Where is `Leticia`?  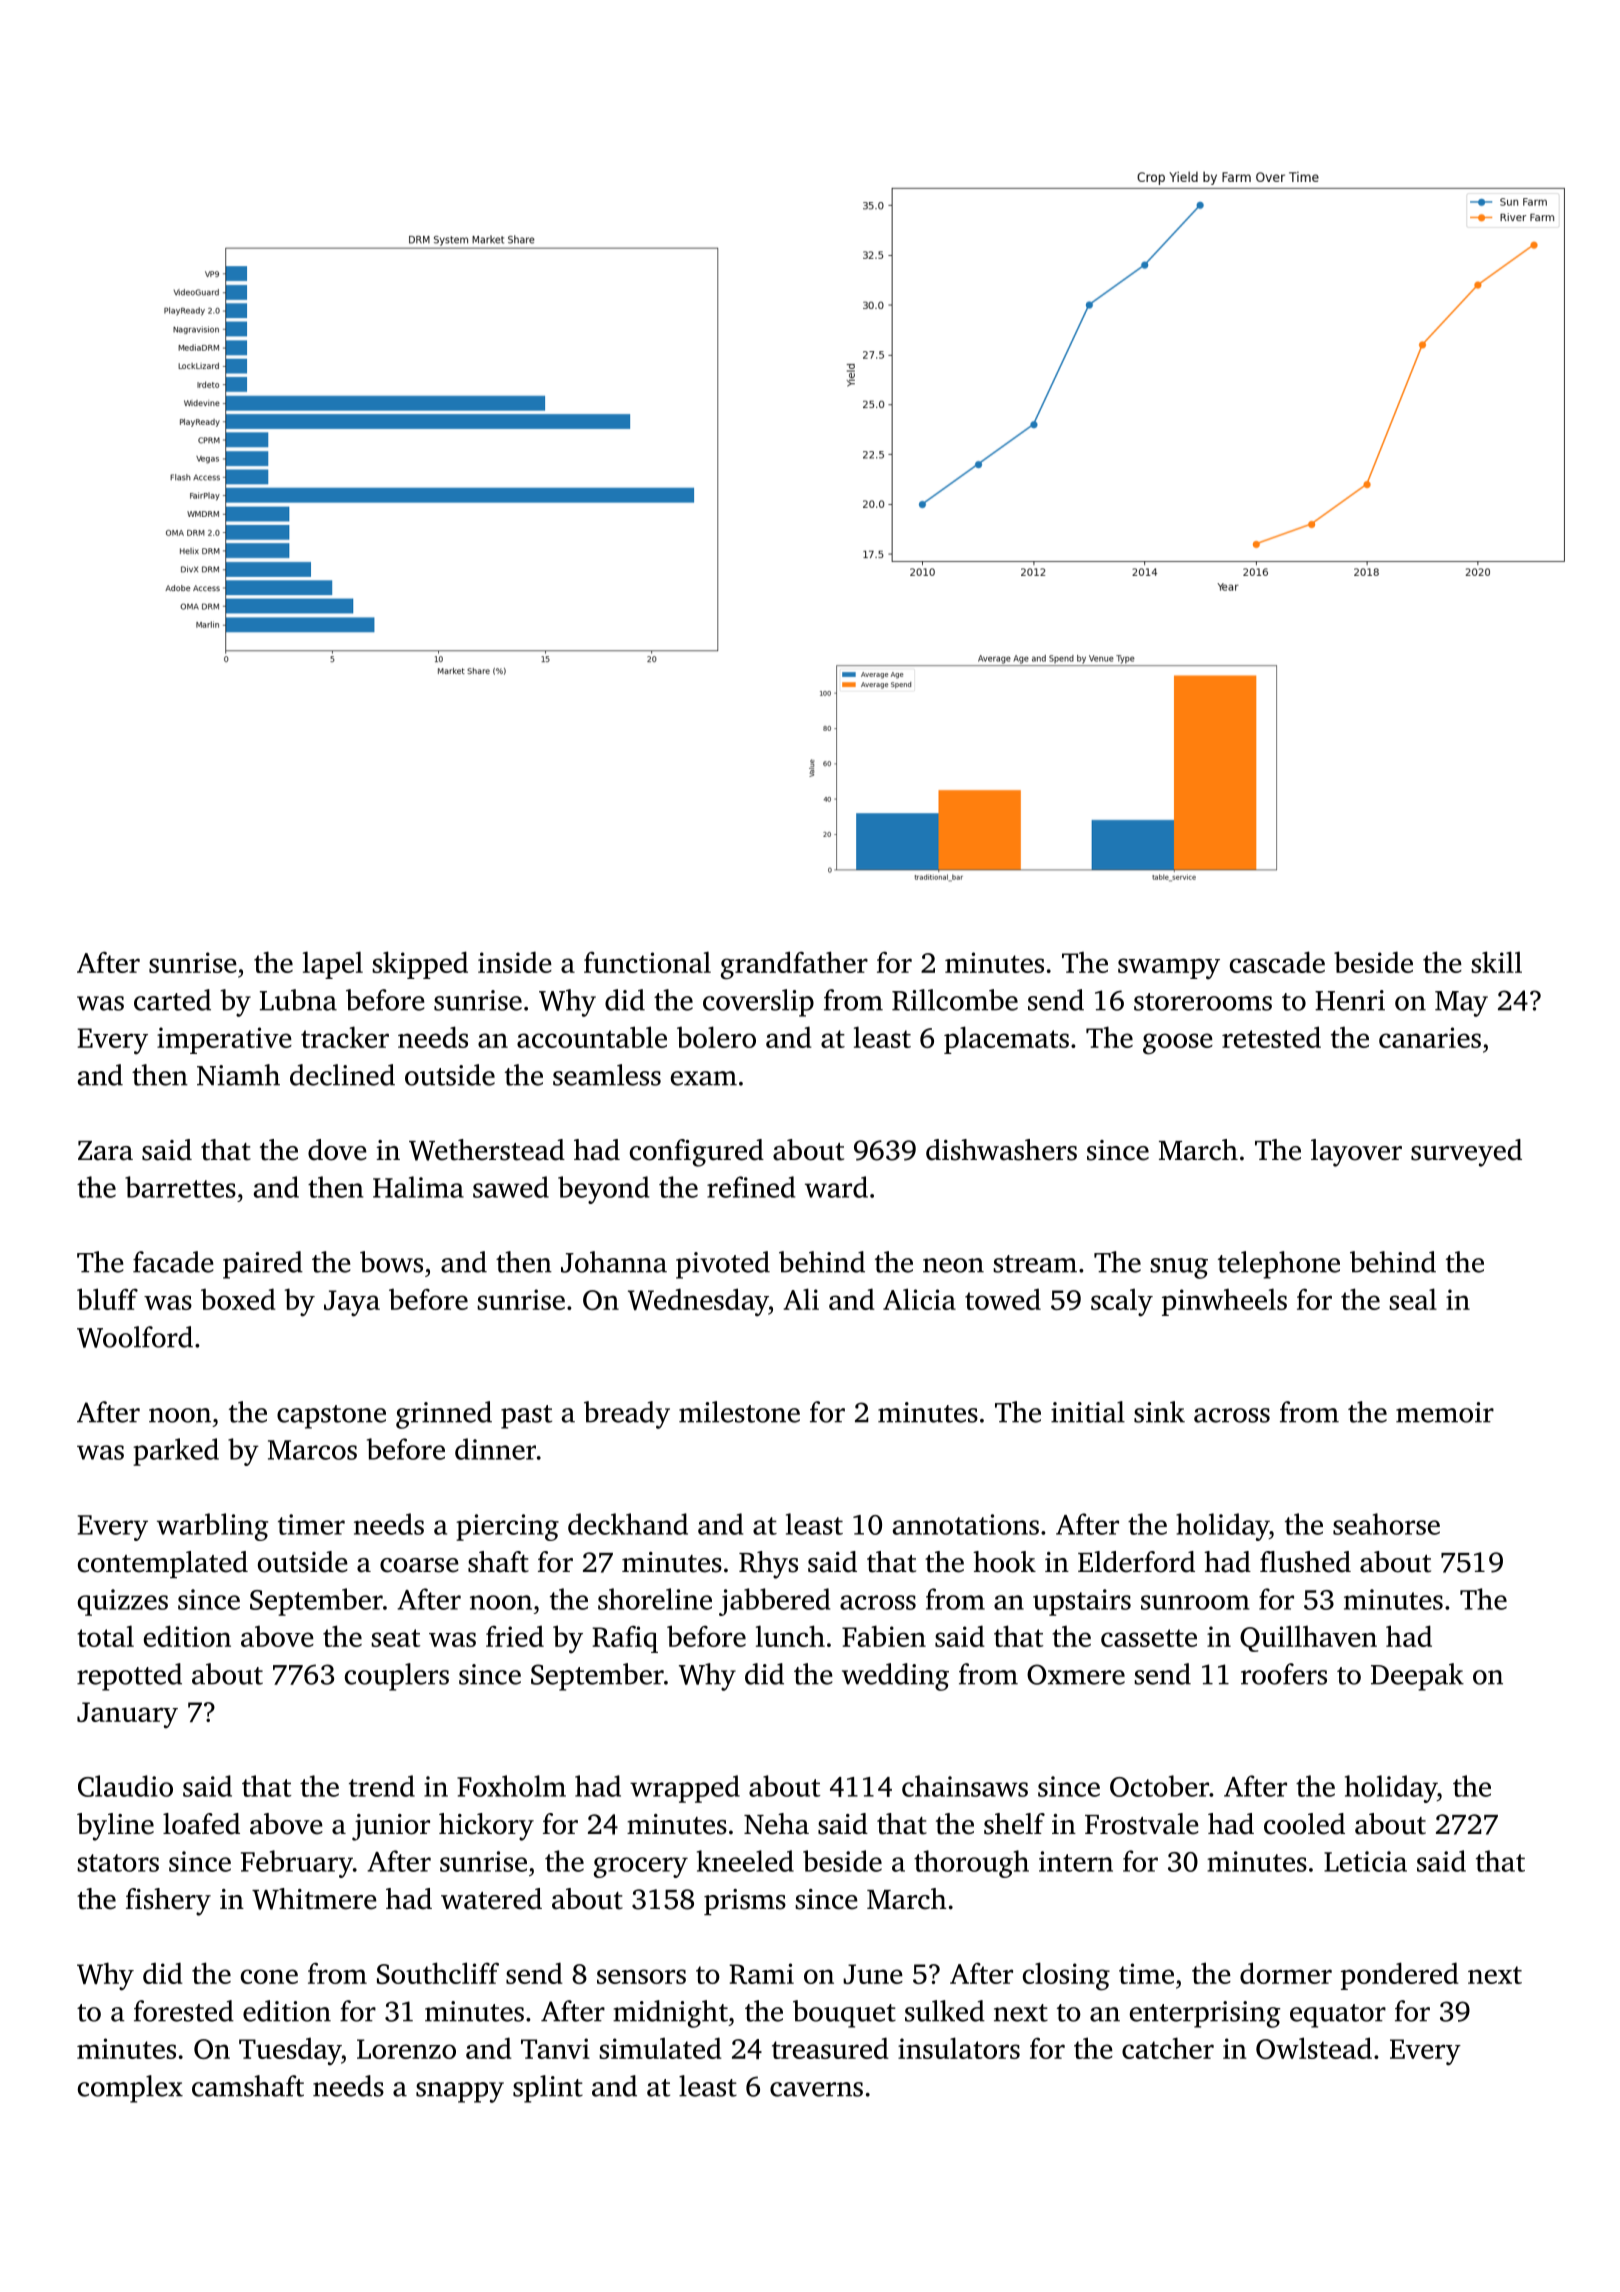
Leticia is located at coordinates (1365, 1861).
